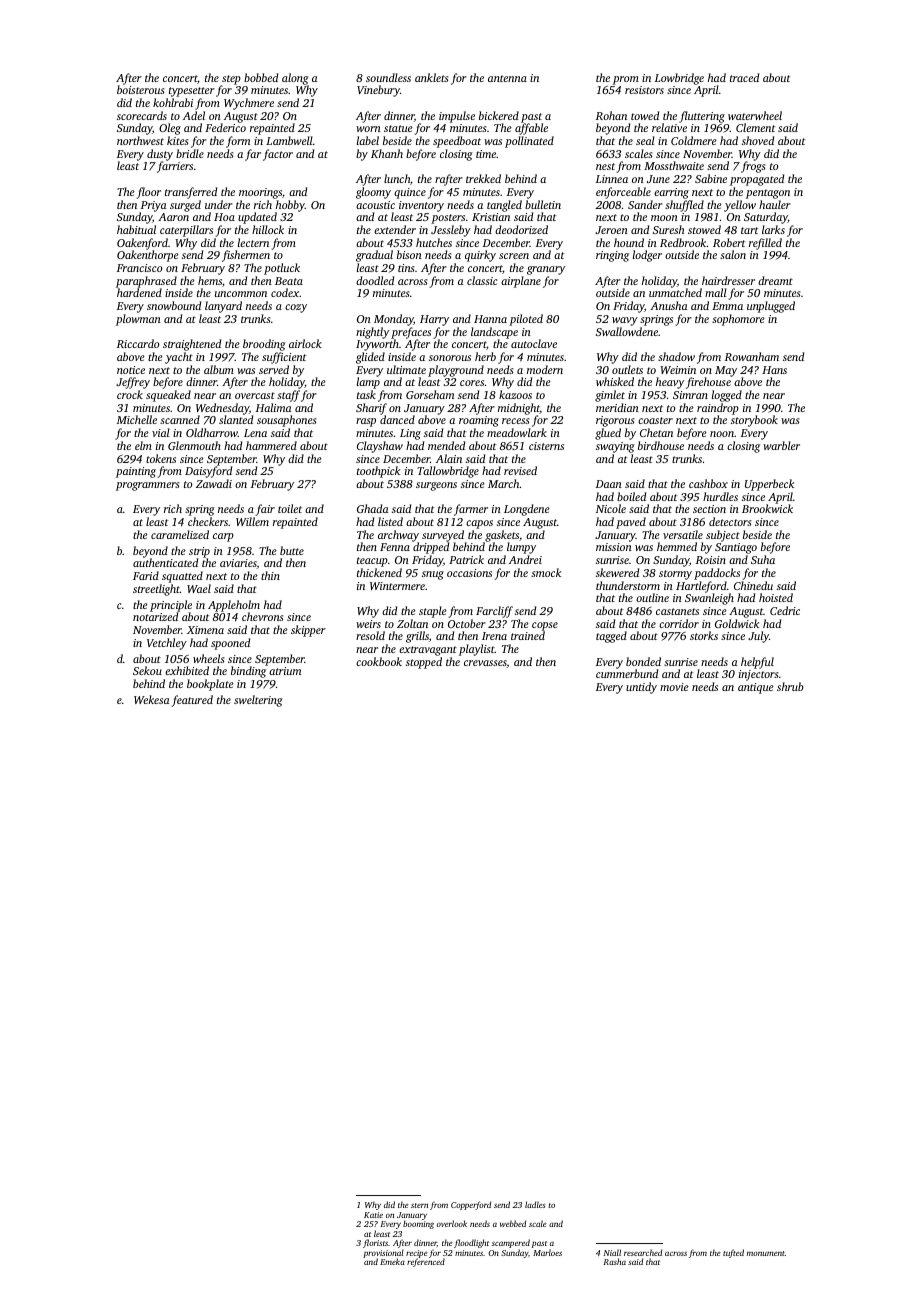 The height and width of the image is (1308, 924). I want to click on movie, so click(674, 687).
